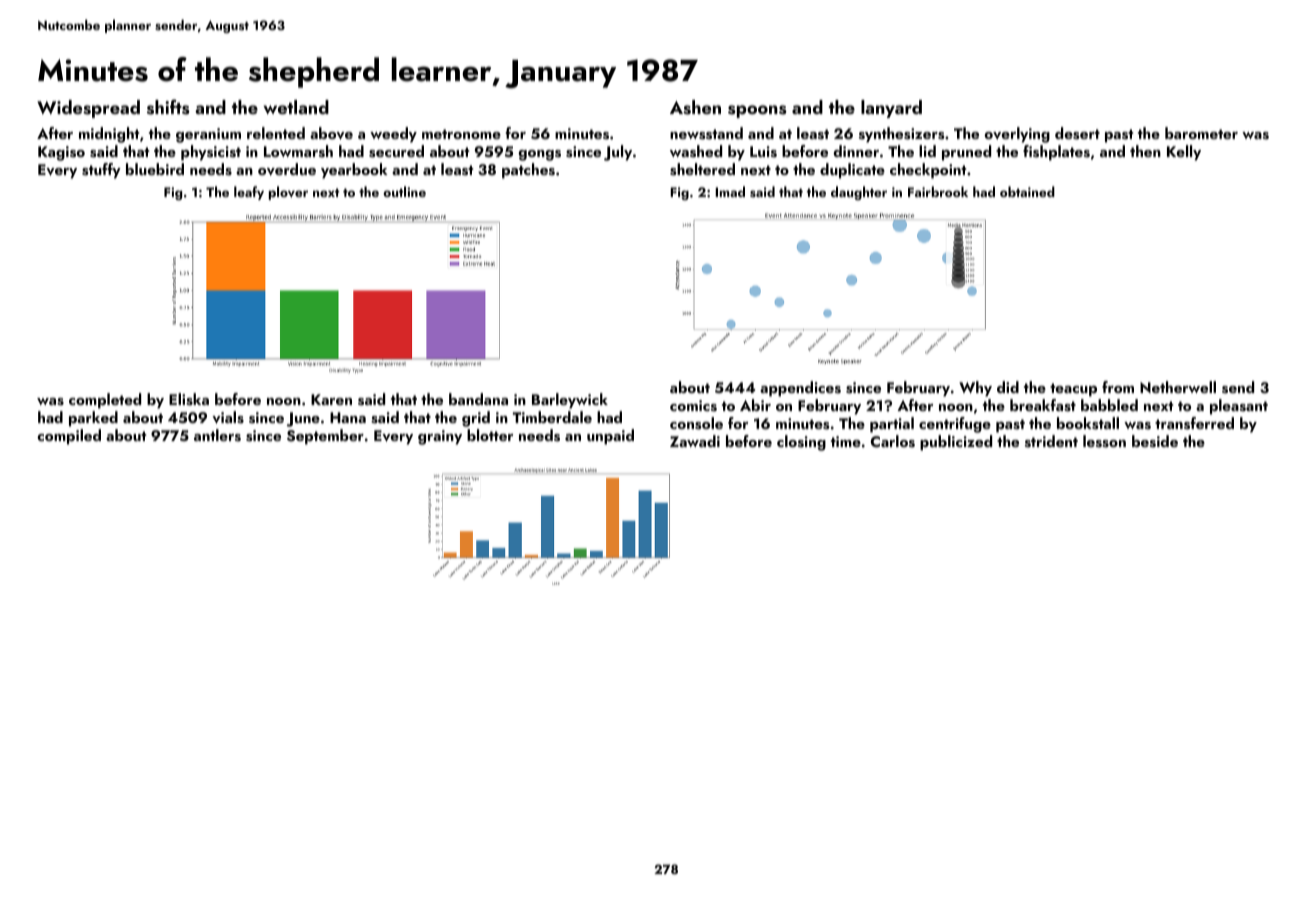 This page has height=924, width=1308. What do you see at coordinates (331, 399) in the page?
I see `Karen` at bounding box center [331, 399].
